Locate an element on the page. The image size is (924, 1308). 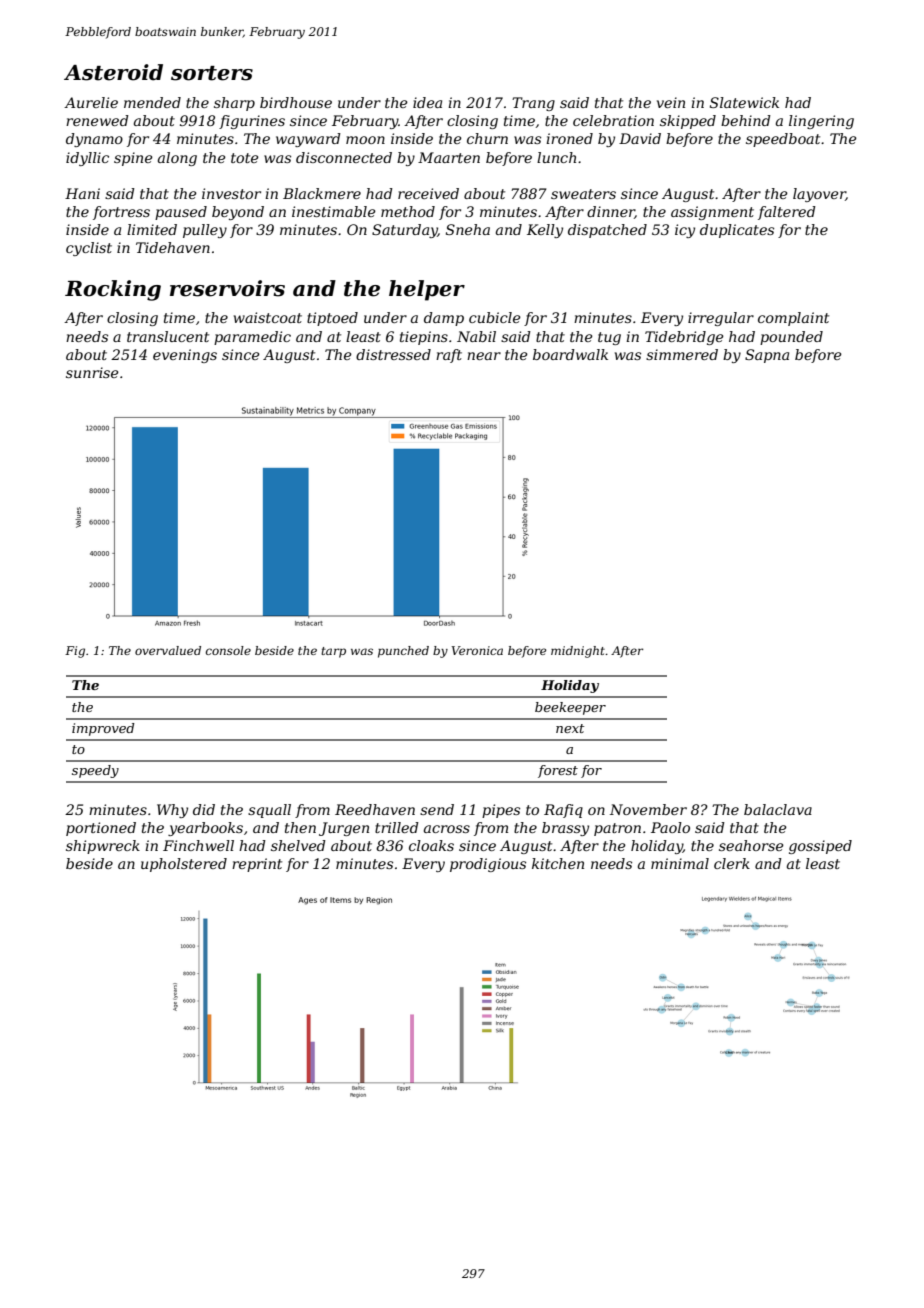
complaint is located at coordinates (793, 319).
